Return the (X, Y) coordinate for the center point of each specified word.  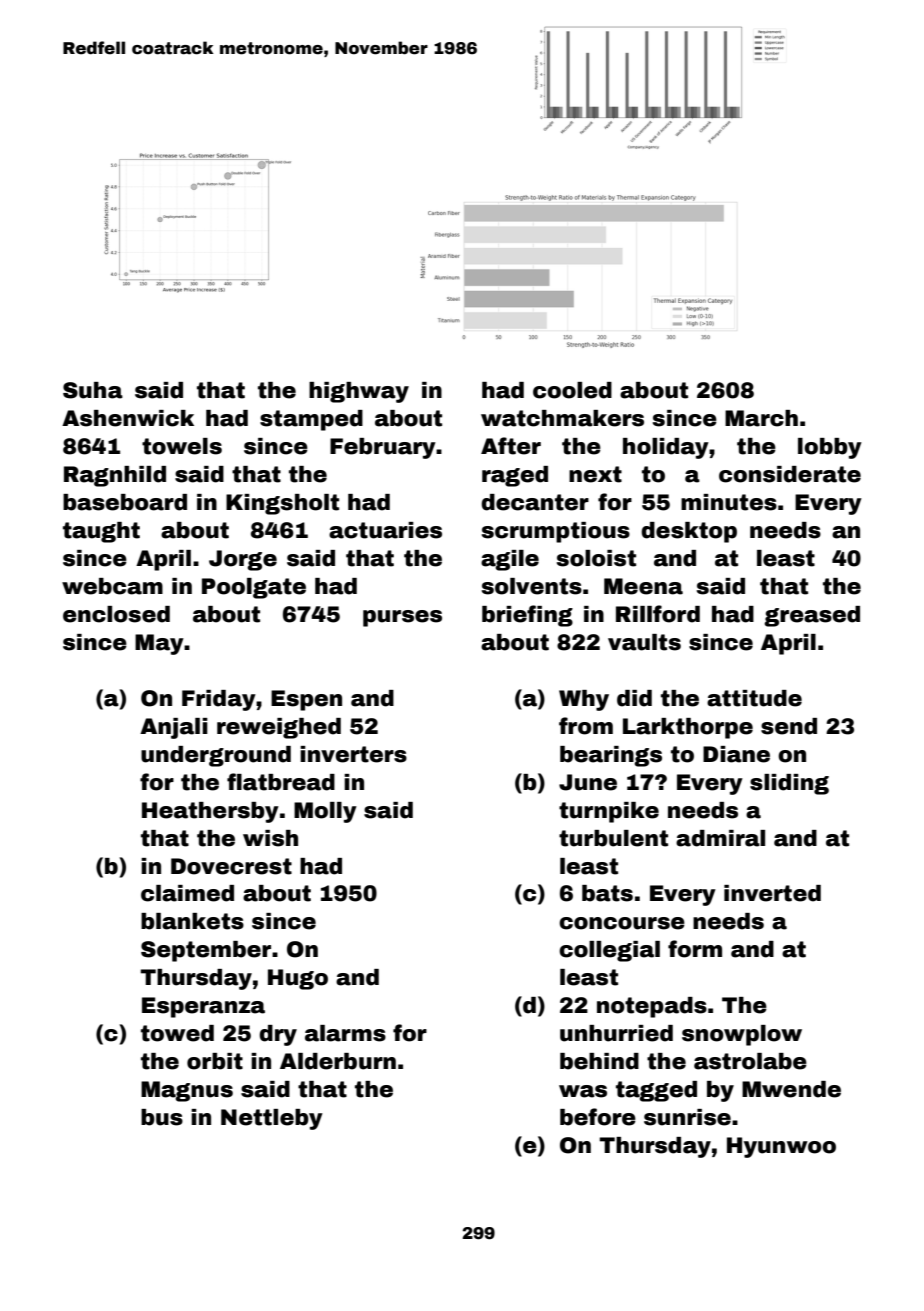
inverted (772, 893)
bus (162, 1117)
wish (270, 838)
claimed (187, 893)
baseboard (125, 502)
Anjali (174, 728)
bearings (611, 756)
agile (510, 560)
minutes (729, 502)
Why (584, 700)
